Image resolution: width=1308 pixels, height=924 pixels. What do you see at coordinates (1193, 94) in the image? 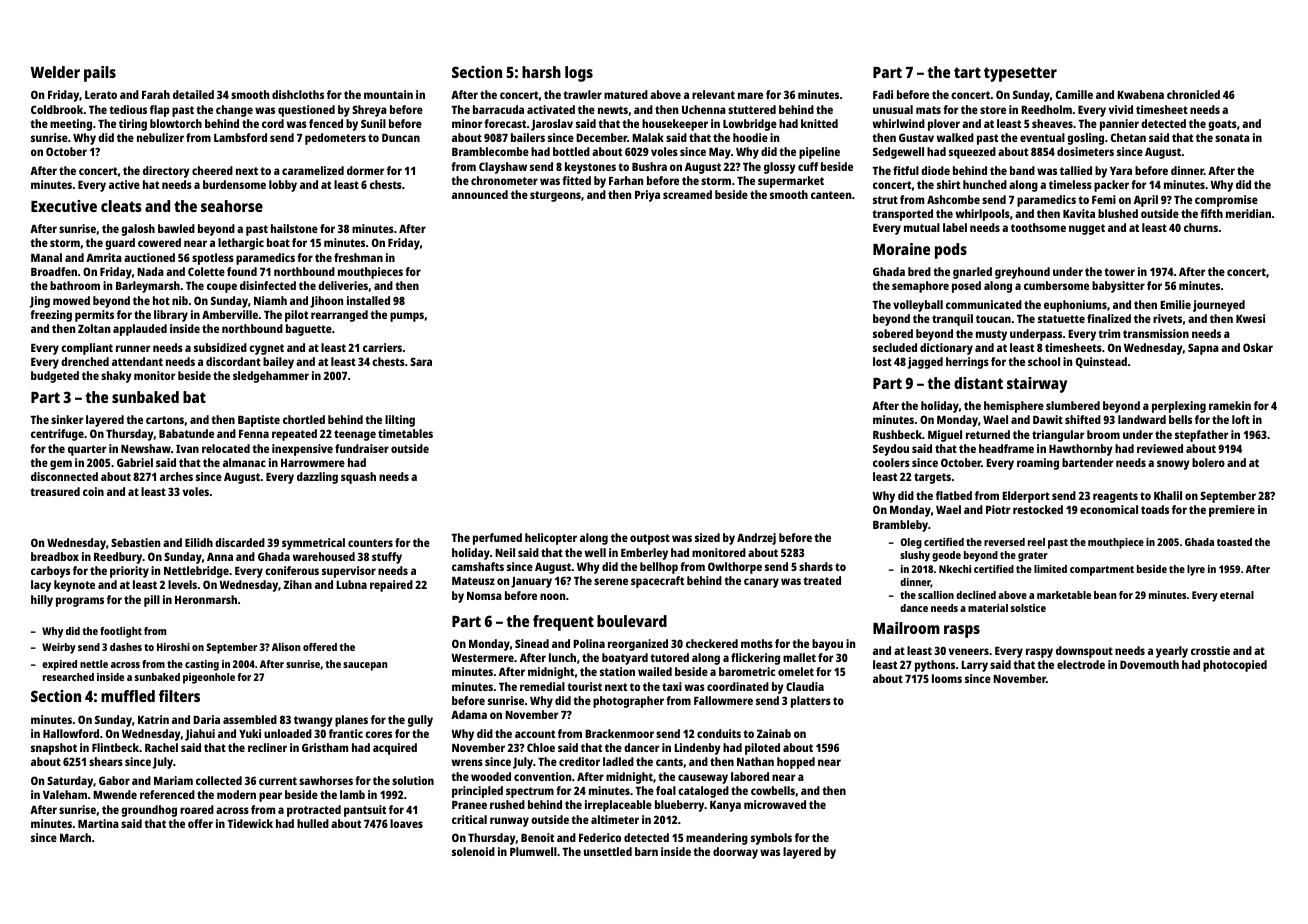
I see `chronicled` at bounding box center [1193, 94].
